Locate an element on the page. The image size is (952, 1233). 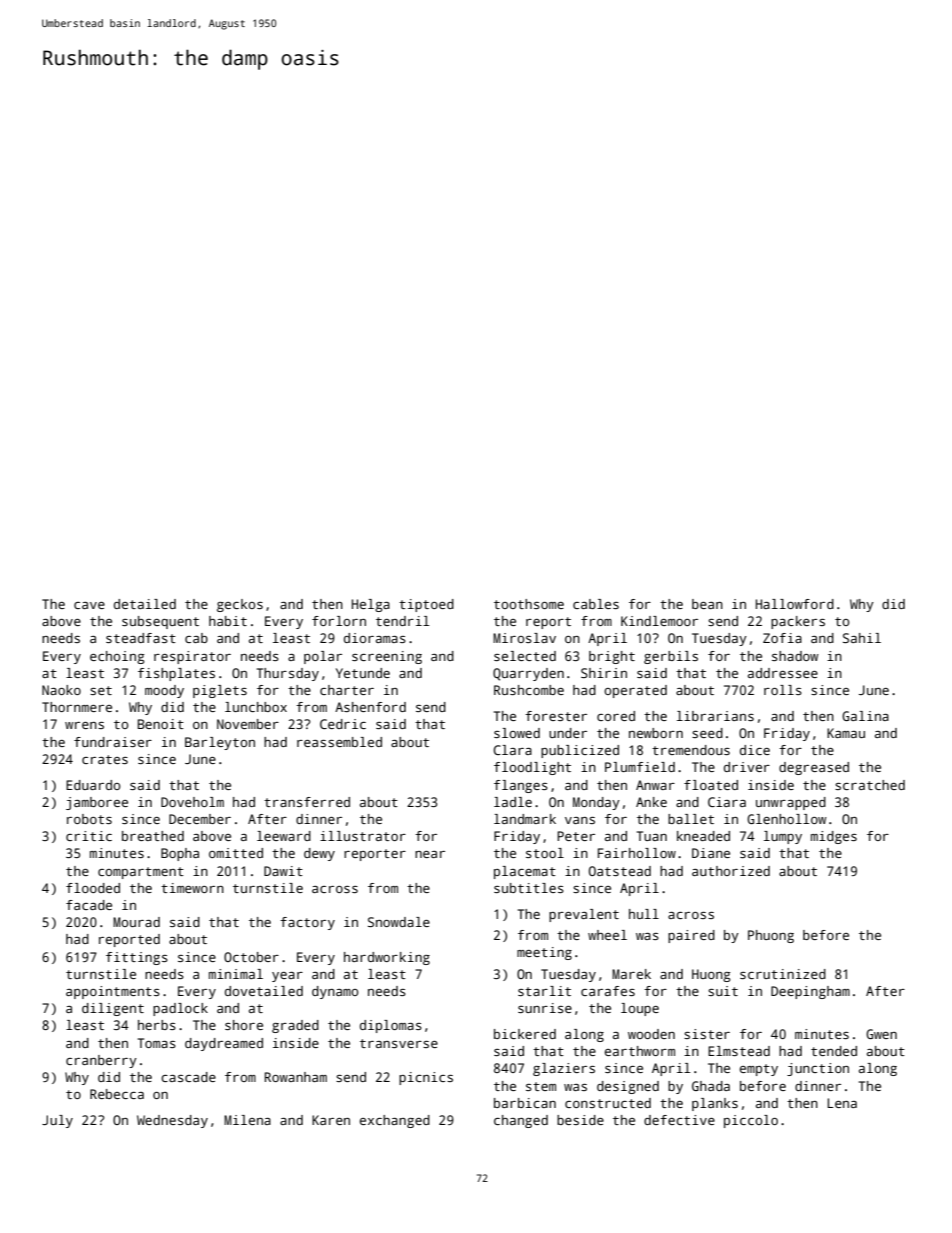
shore is located at coordinates (244, 1025).
